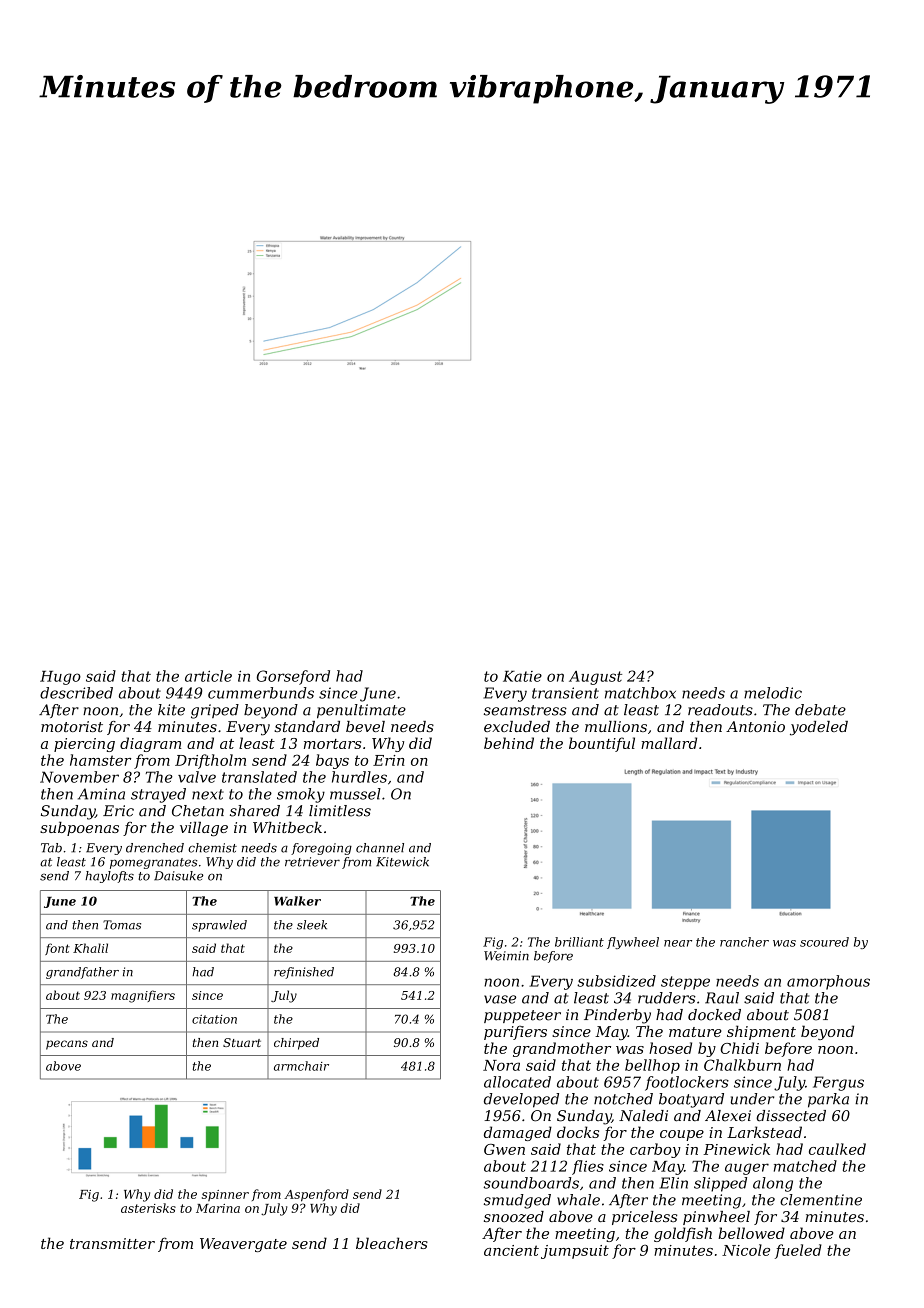  What do you see at coordinates (669, 743) in the image?
I see `mallard` at bounding box center [669, 743].
